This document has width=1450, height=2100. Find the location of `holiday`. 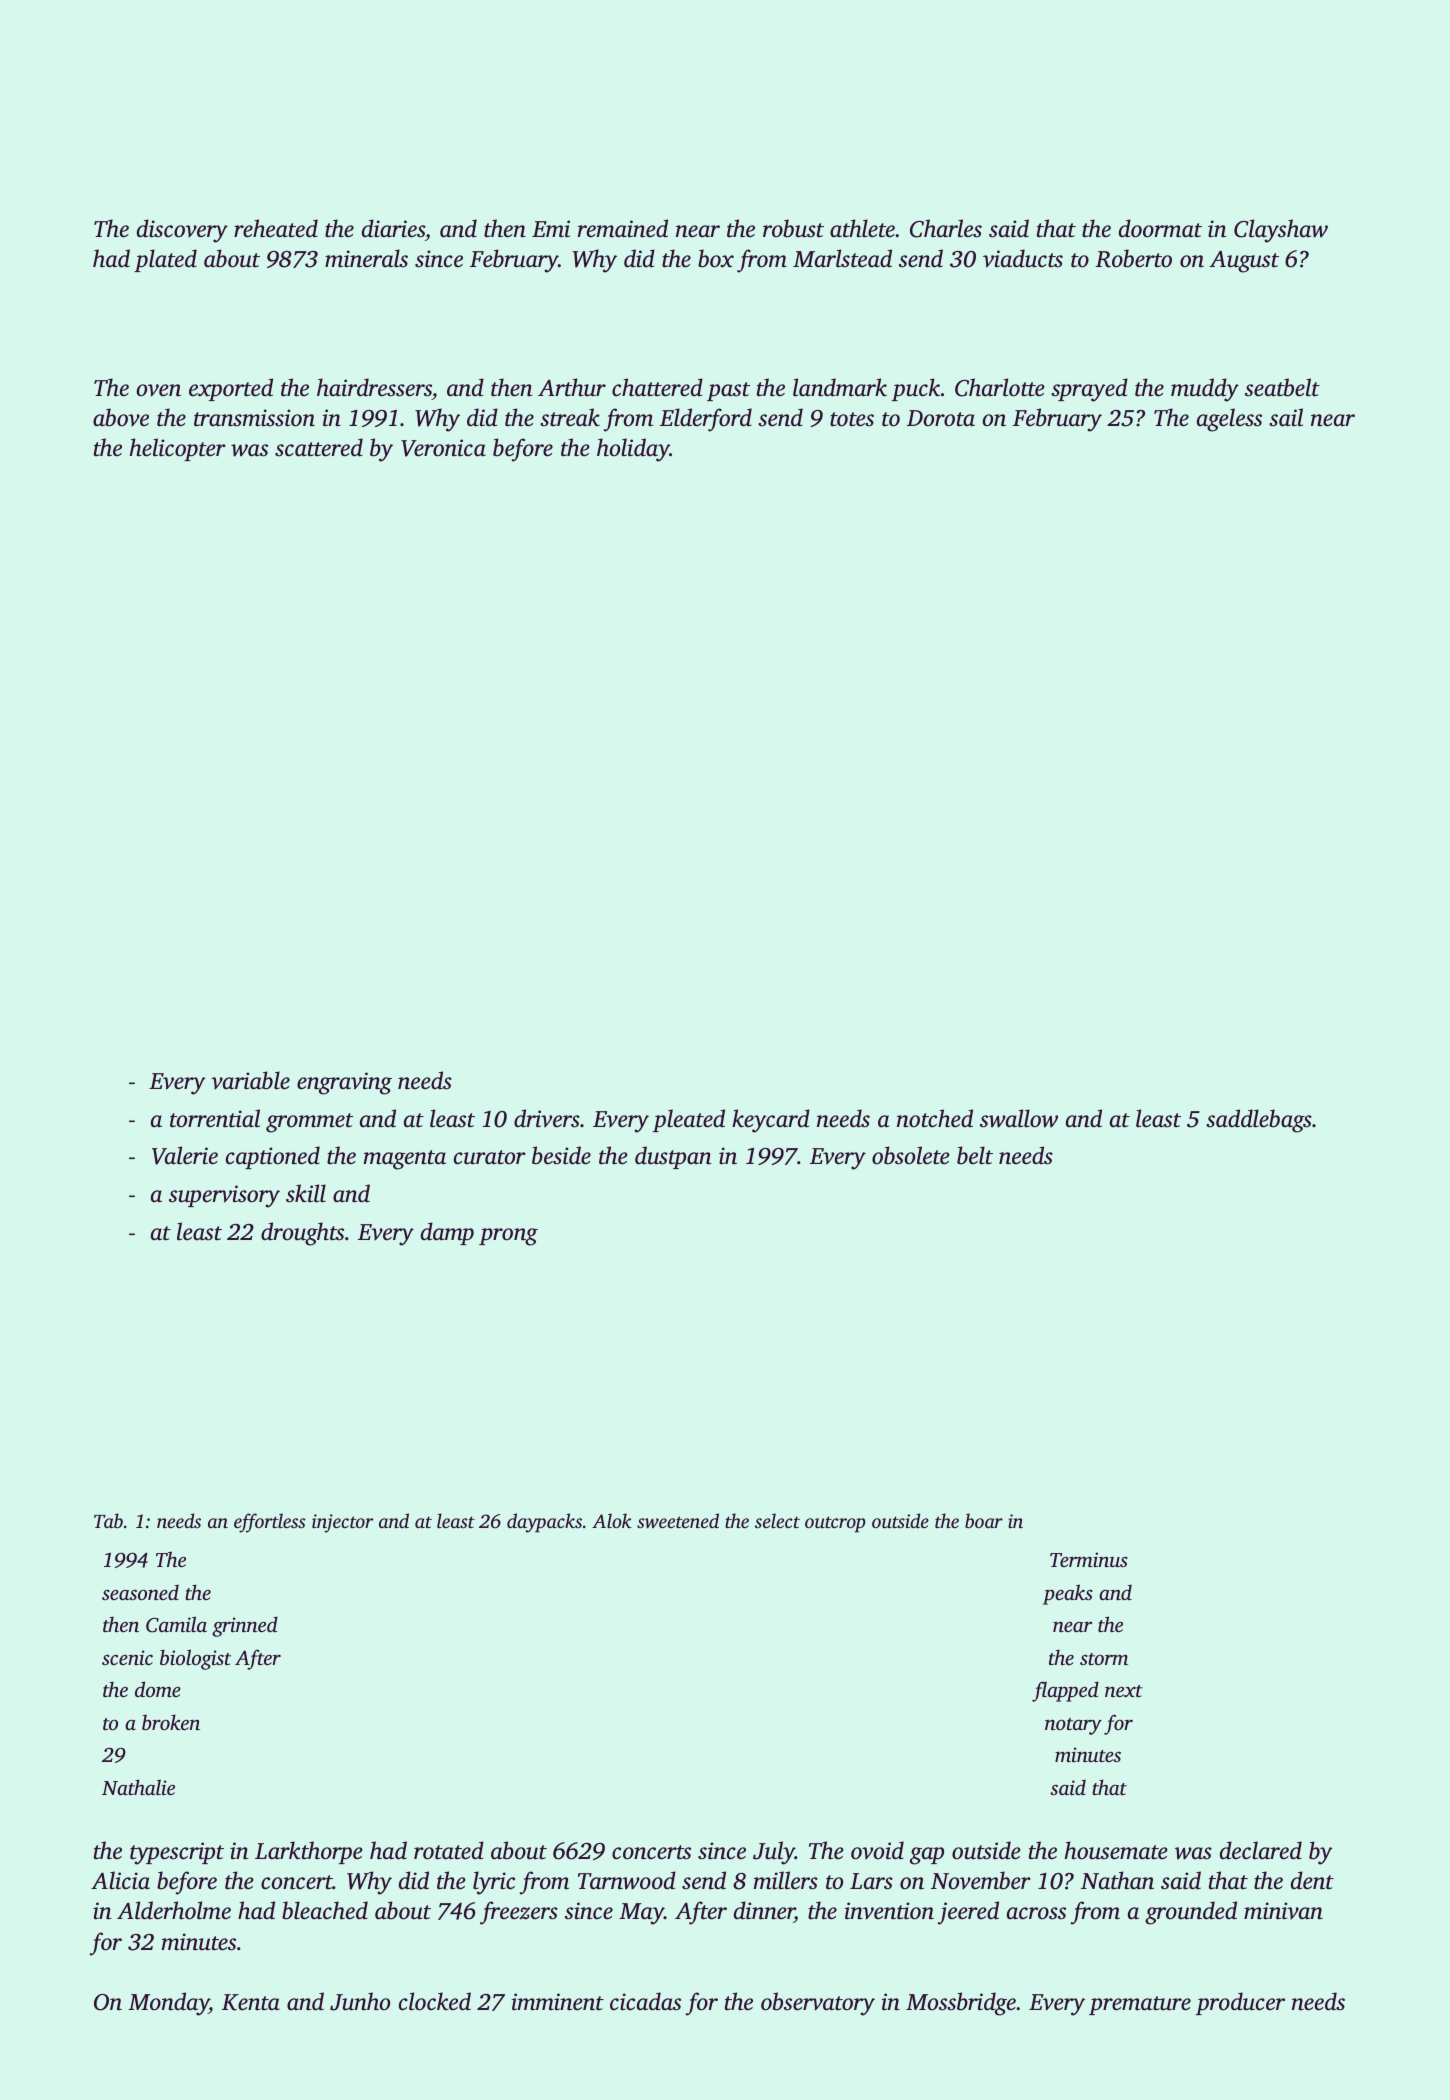

holiday is located at coordinates (633, 450).
